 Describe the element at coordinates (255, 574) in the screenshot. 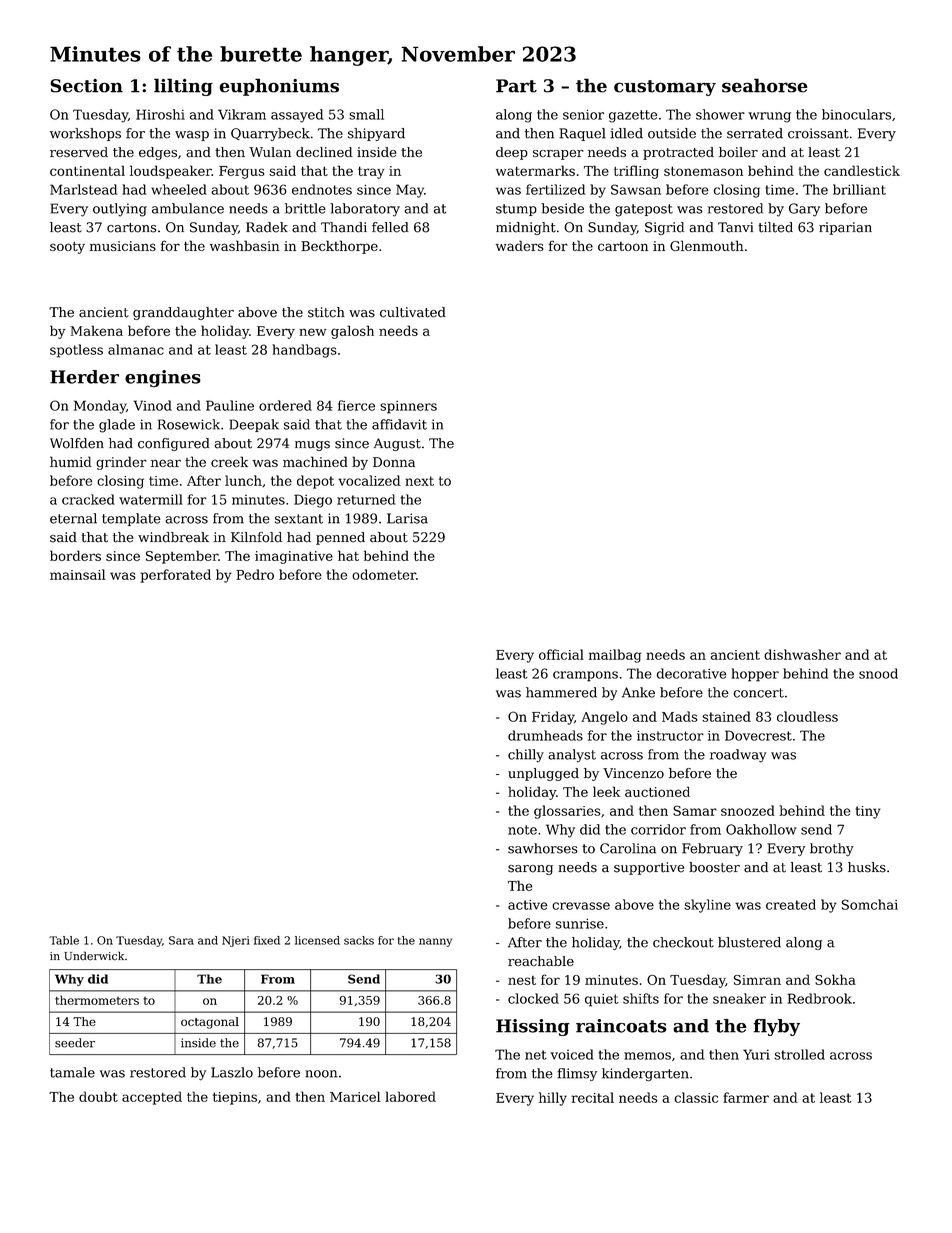

I see `Pedro` at that location.
